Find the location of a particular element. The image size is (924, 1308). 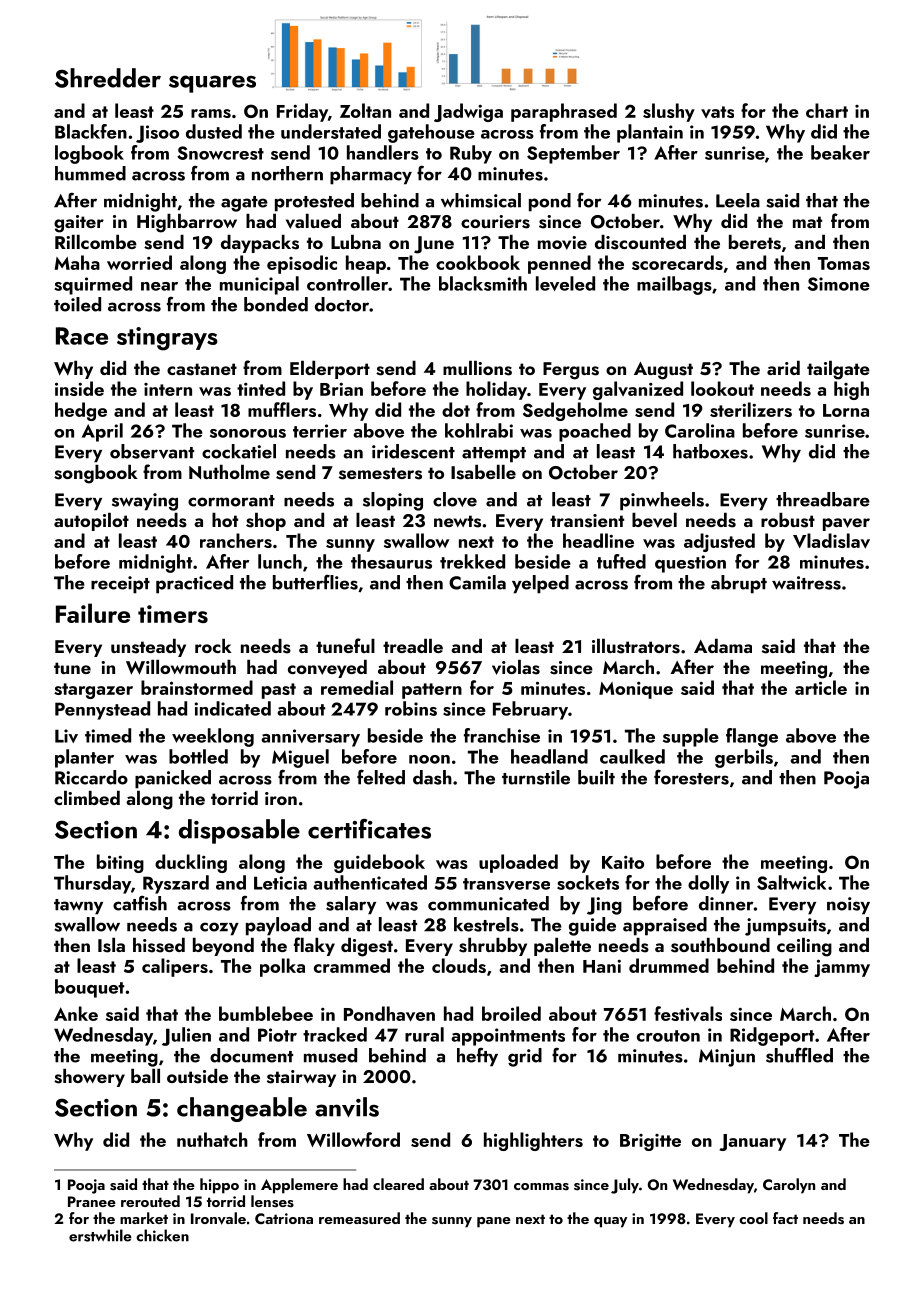

iridescent is located at coordinates (413, 451).
